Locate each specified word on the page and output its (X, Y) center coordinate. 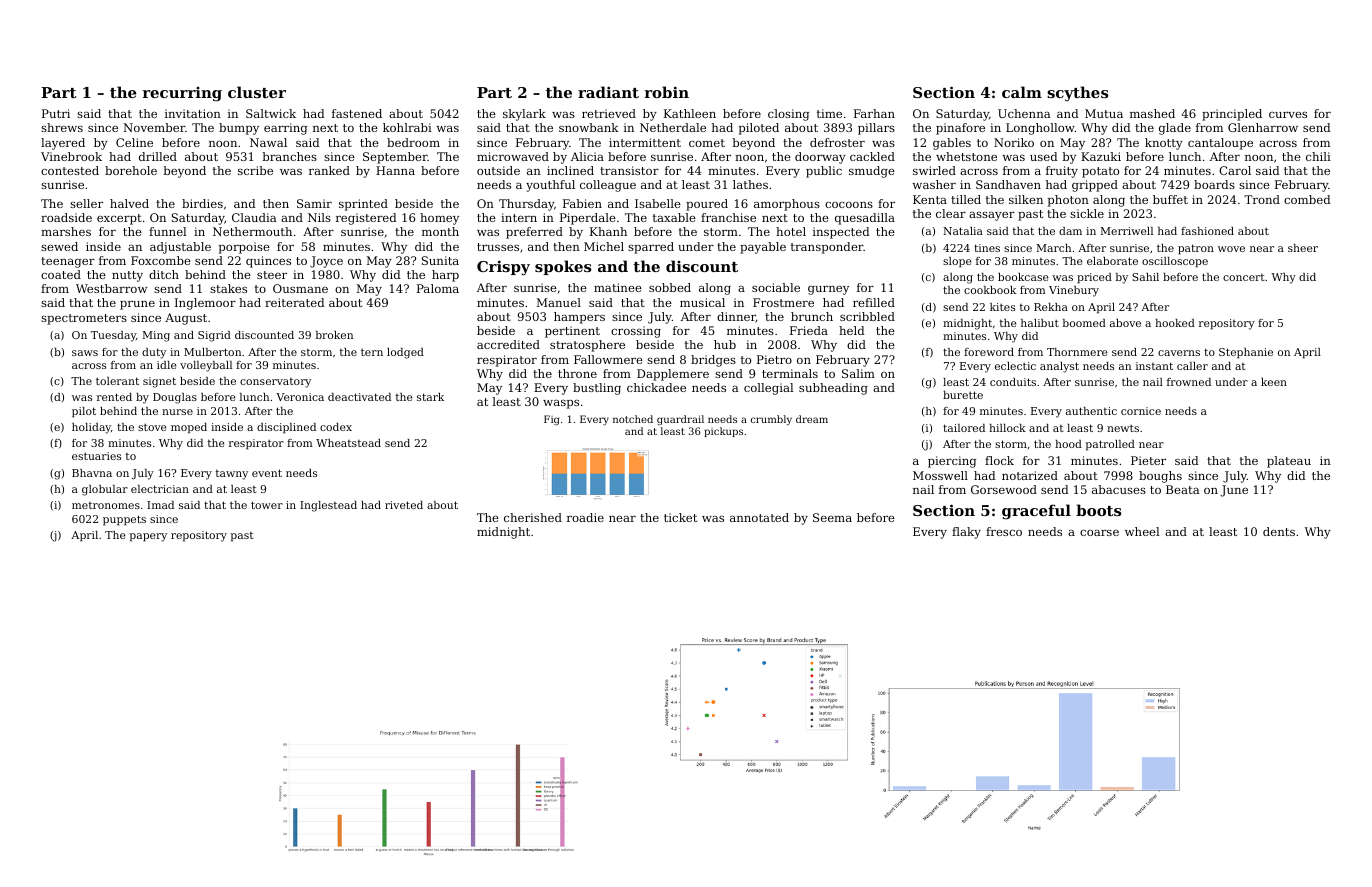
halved (129, 203)
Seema (832, 517)
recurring (182, 94)
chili (1318, 156)
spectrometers (84, 319)
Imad (160, 505)
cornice (1141, 411)
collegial (769, 389)
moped (189, 428)
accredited (508, 344)
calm (1022, 92)
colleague (608, 186)
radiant (608, 92)
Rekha (1051, 307)
